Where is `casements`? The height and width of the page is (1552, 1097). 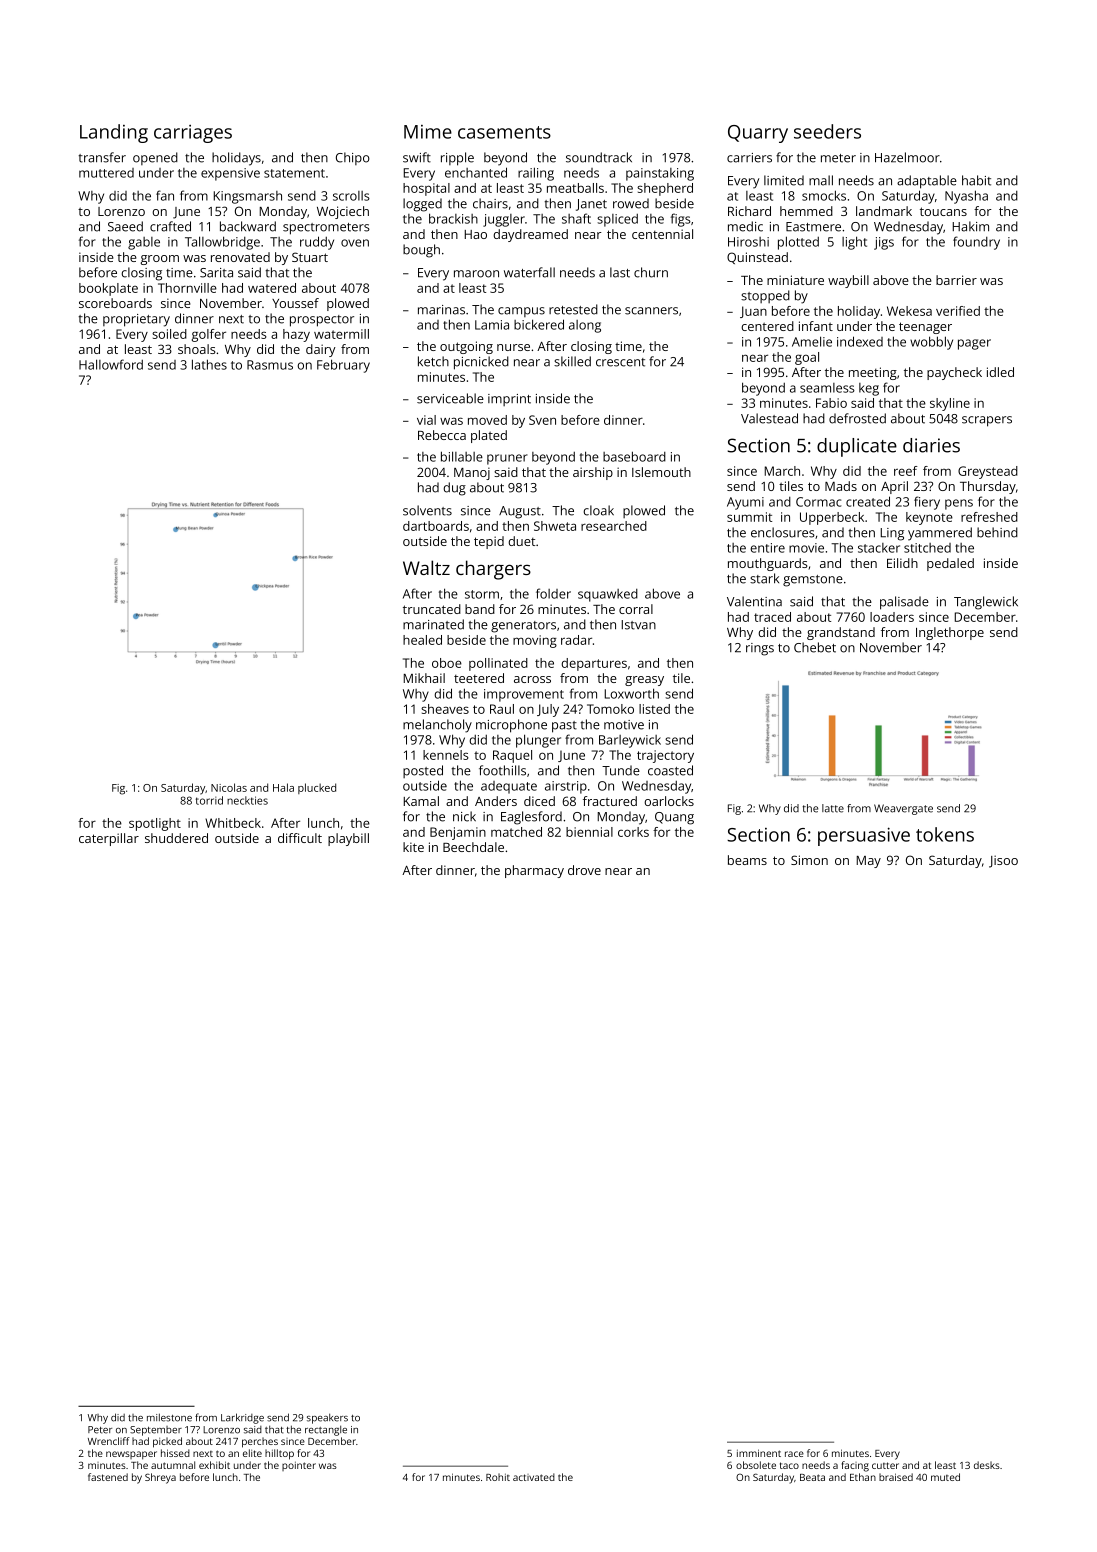 casements is located at coordinates (504, 132).
